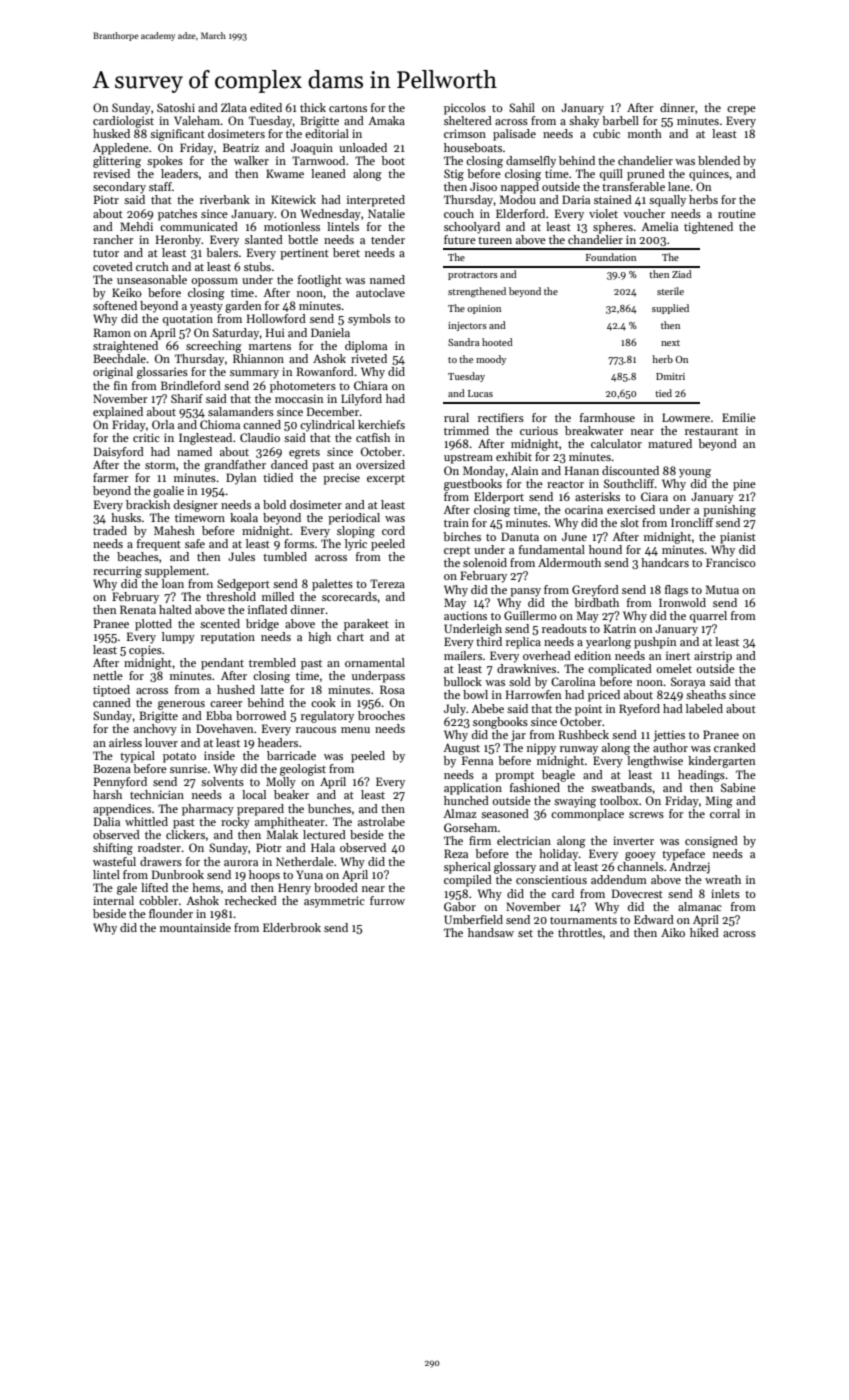  Describe the element at coordinates (738, 538) in the document. I see `pianist` at that location.
